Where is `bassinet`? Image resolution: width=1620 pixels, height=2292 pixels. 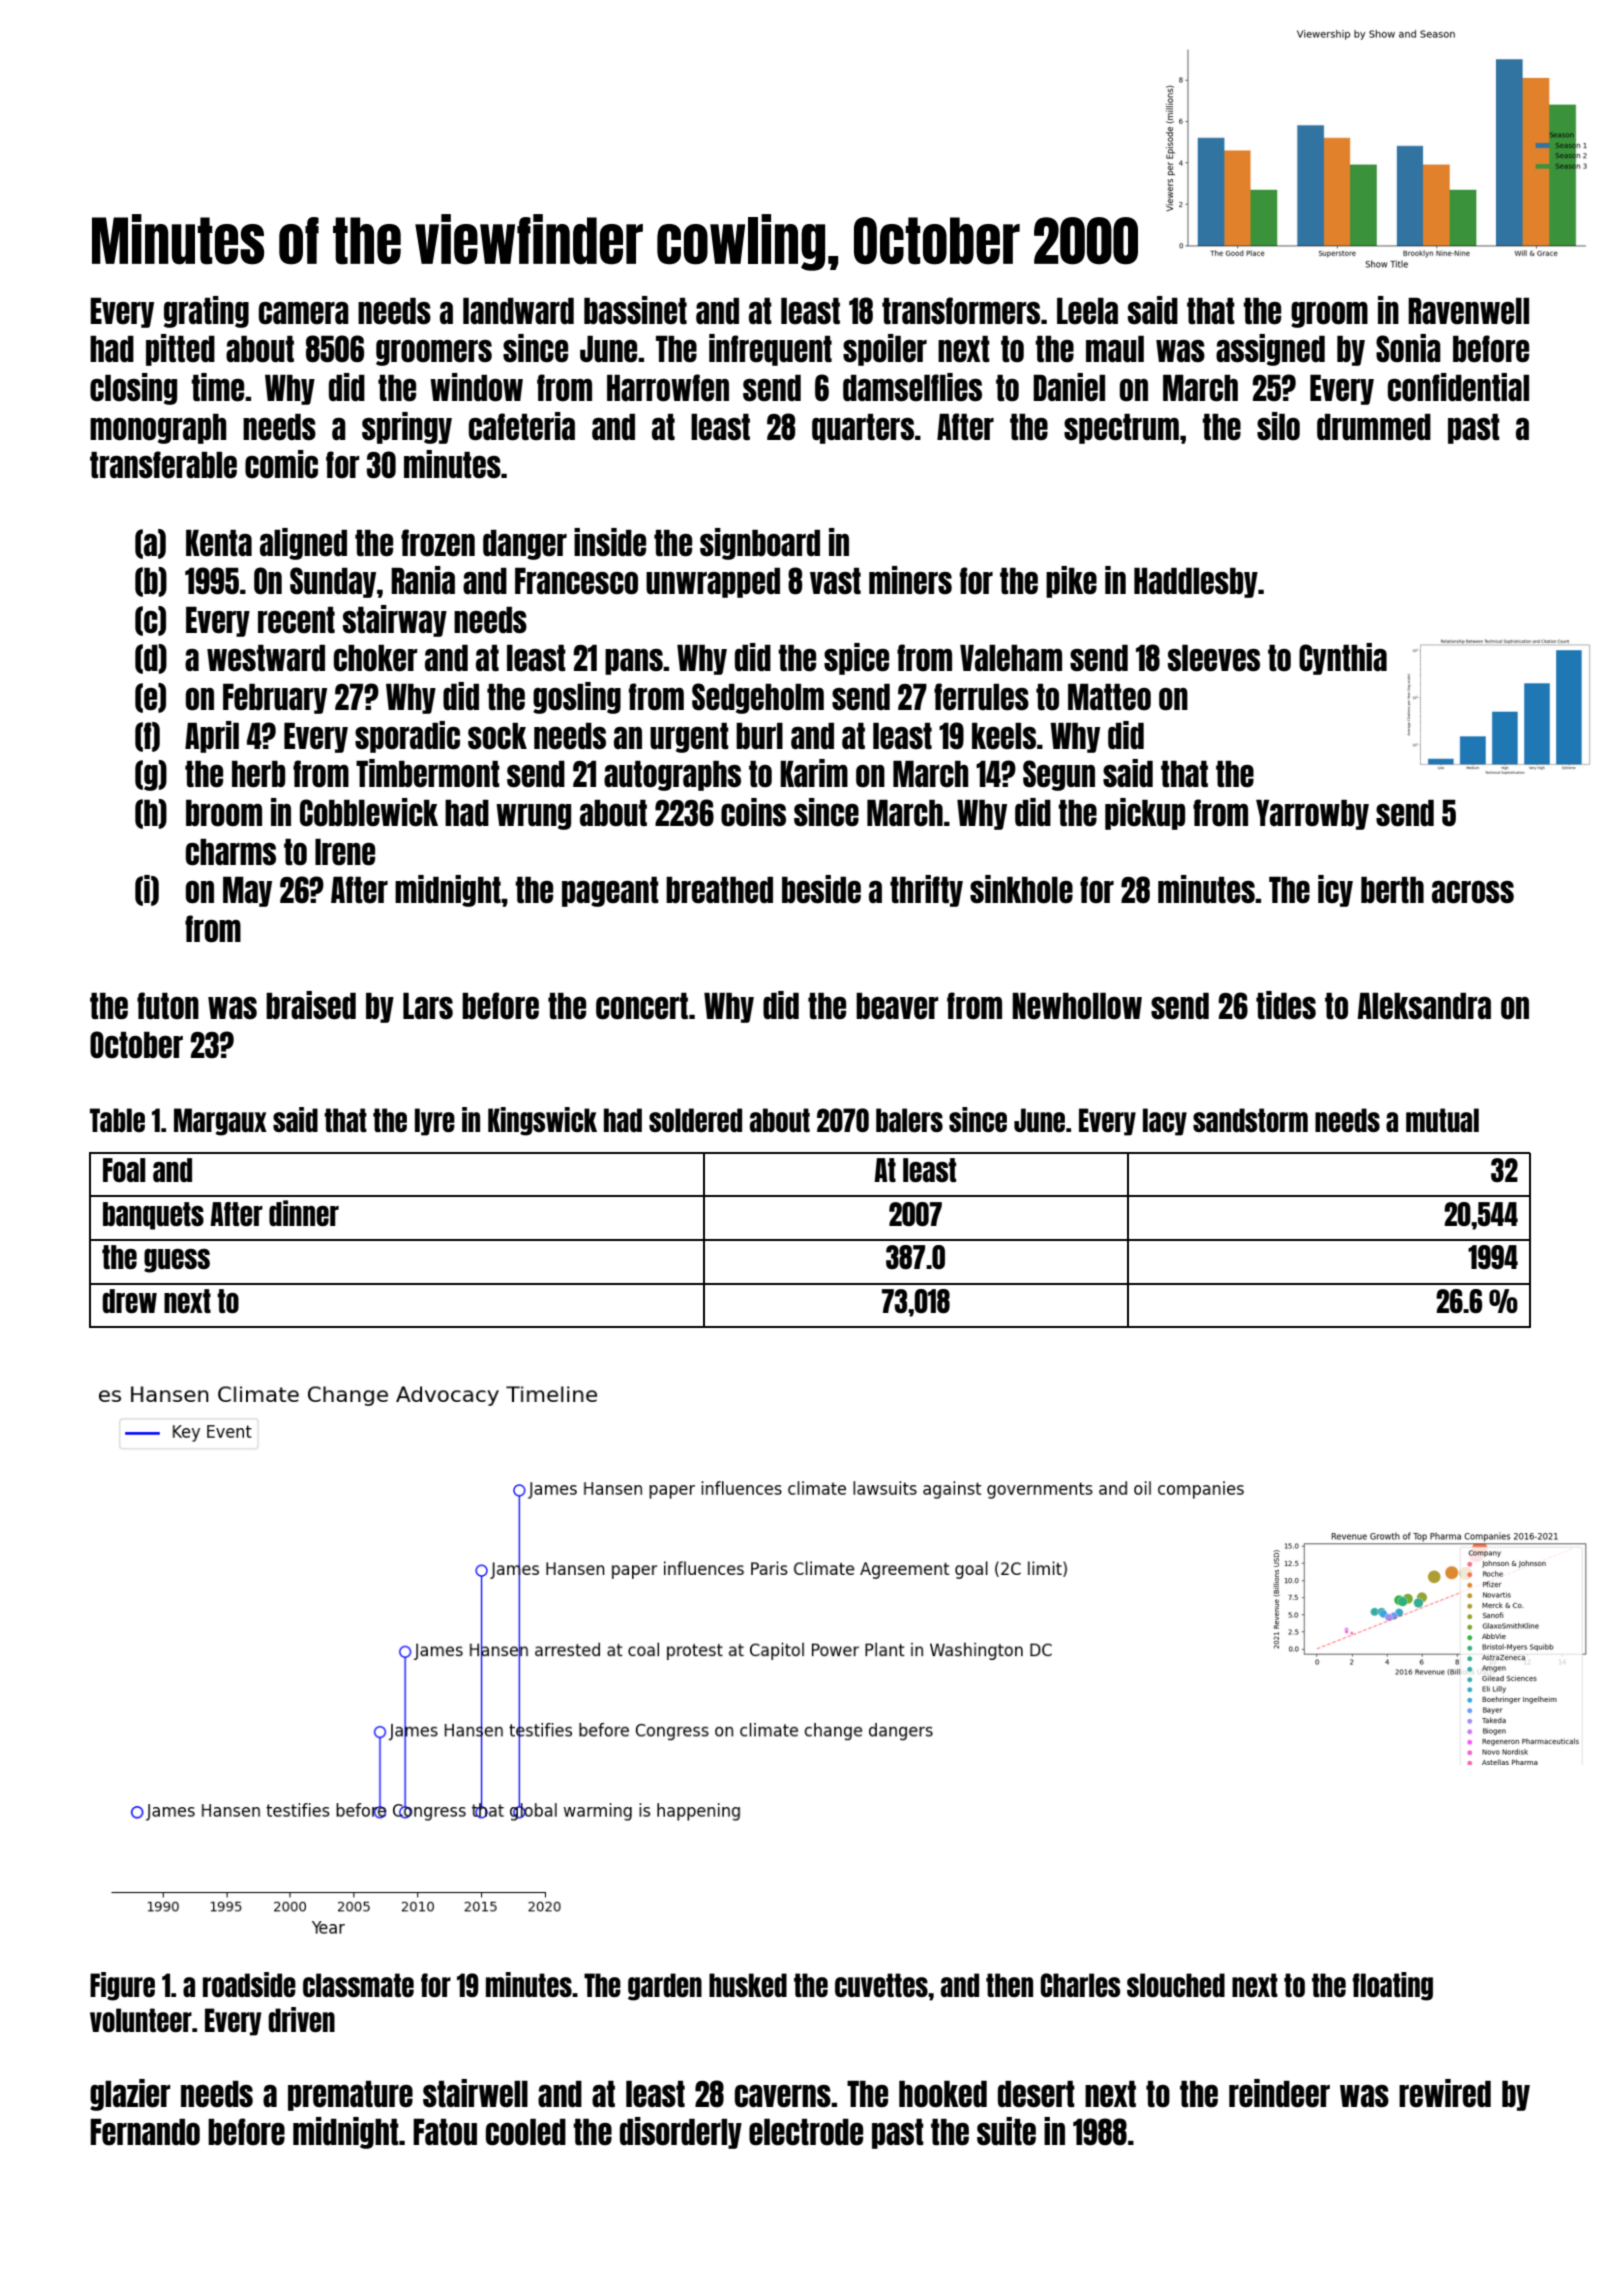
bassinet is located at coordinates (635, 310).
